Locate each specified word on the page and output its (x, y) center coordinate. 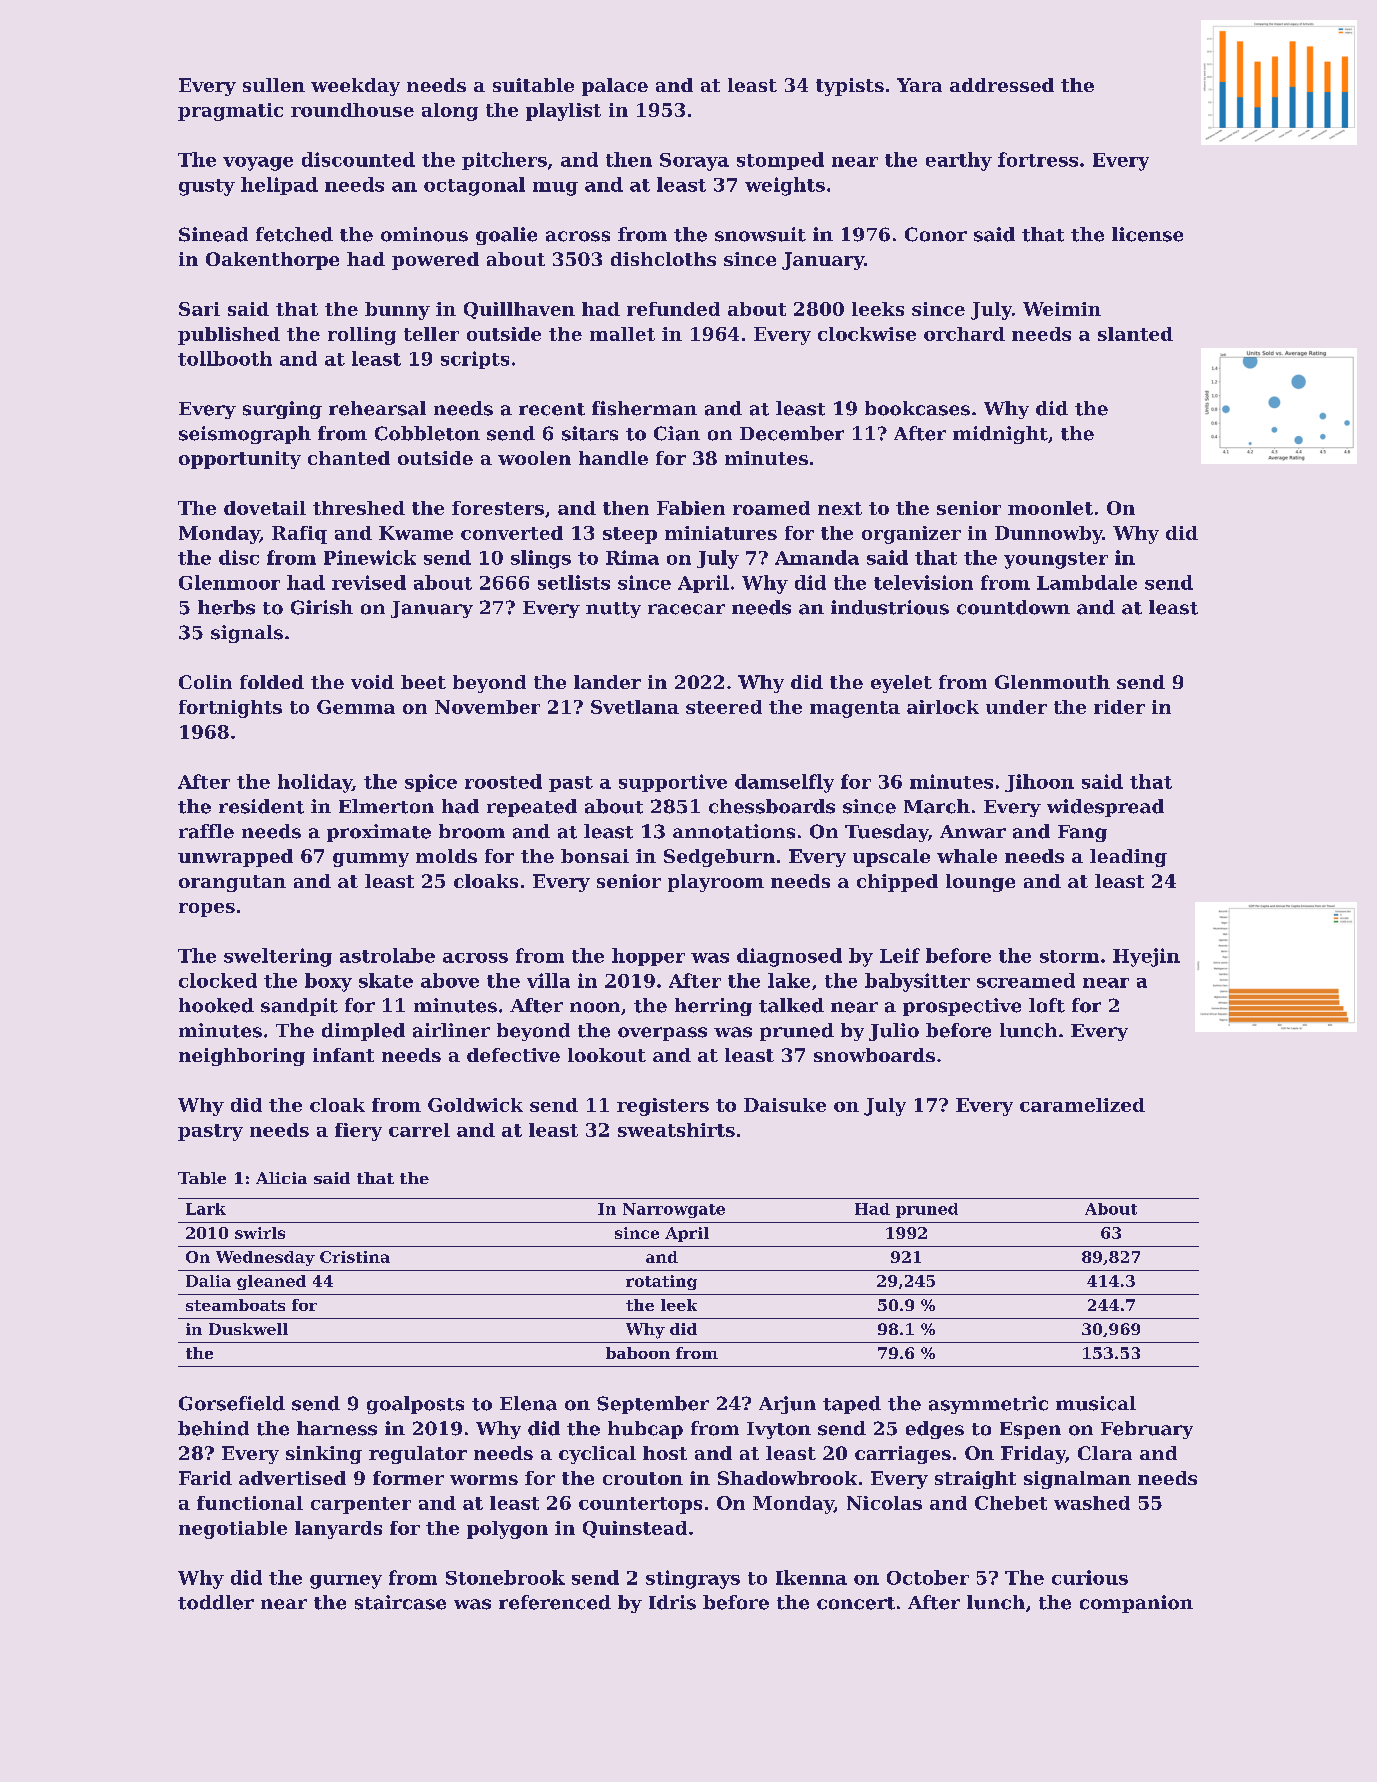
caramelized (1082, 1105)
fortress (1038, 159)
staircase (400, 1602)
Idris (672, 1602)
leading (1128, 858)
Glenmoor (229, 582)
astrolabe (387, 955)
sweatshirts (676, 1130)
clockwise (867, 334)
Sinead (213, 234)
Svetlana (635, 707)
